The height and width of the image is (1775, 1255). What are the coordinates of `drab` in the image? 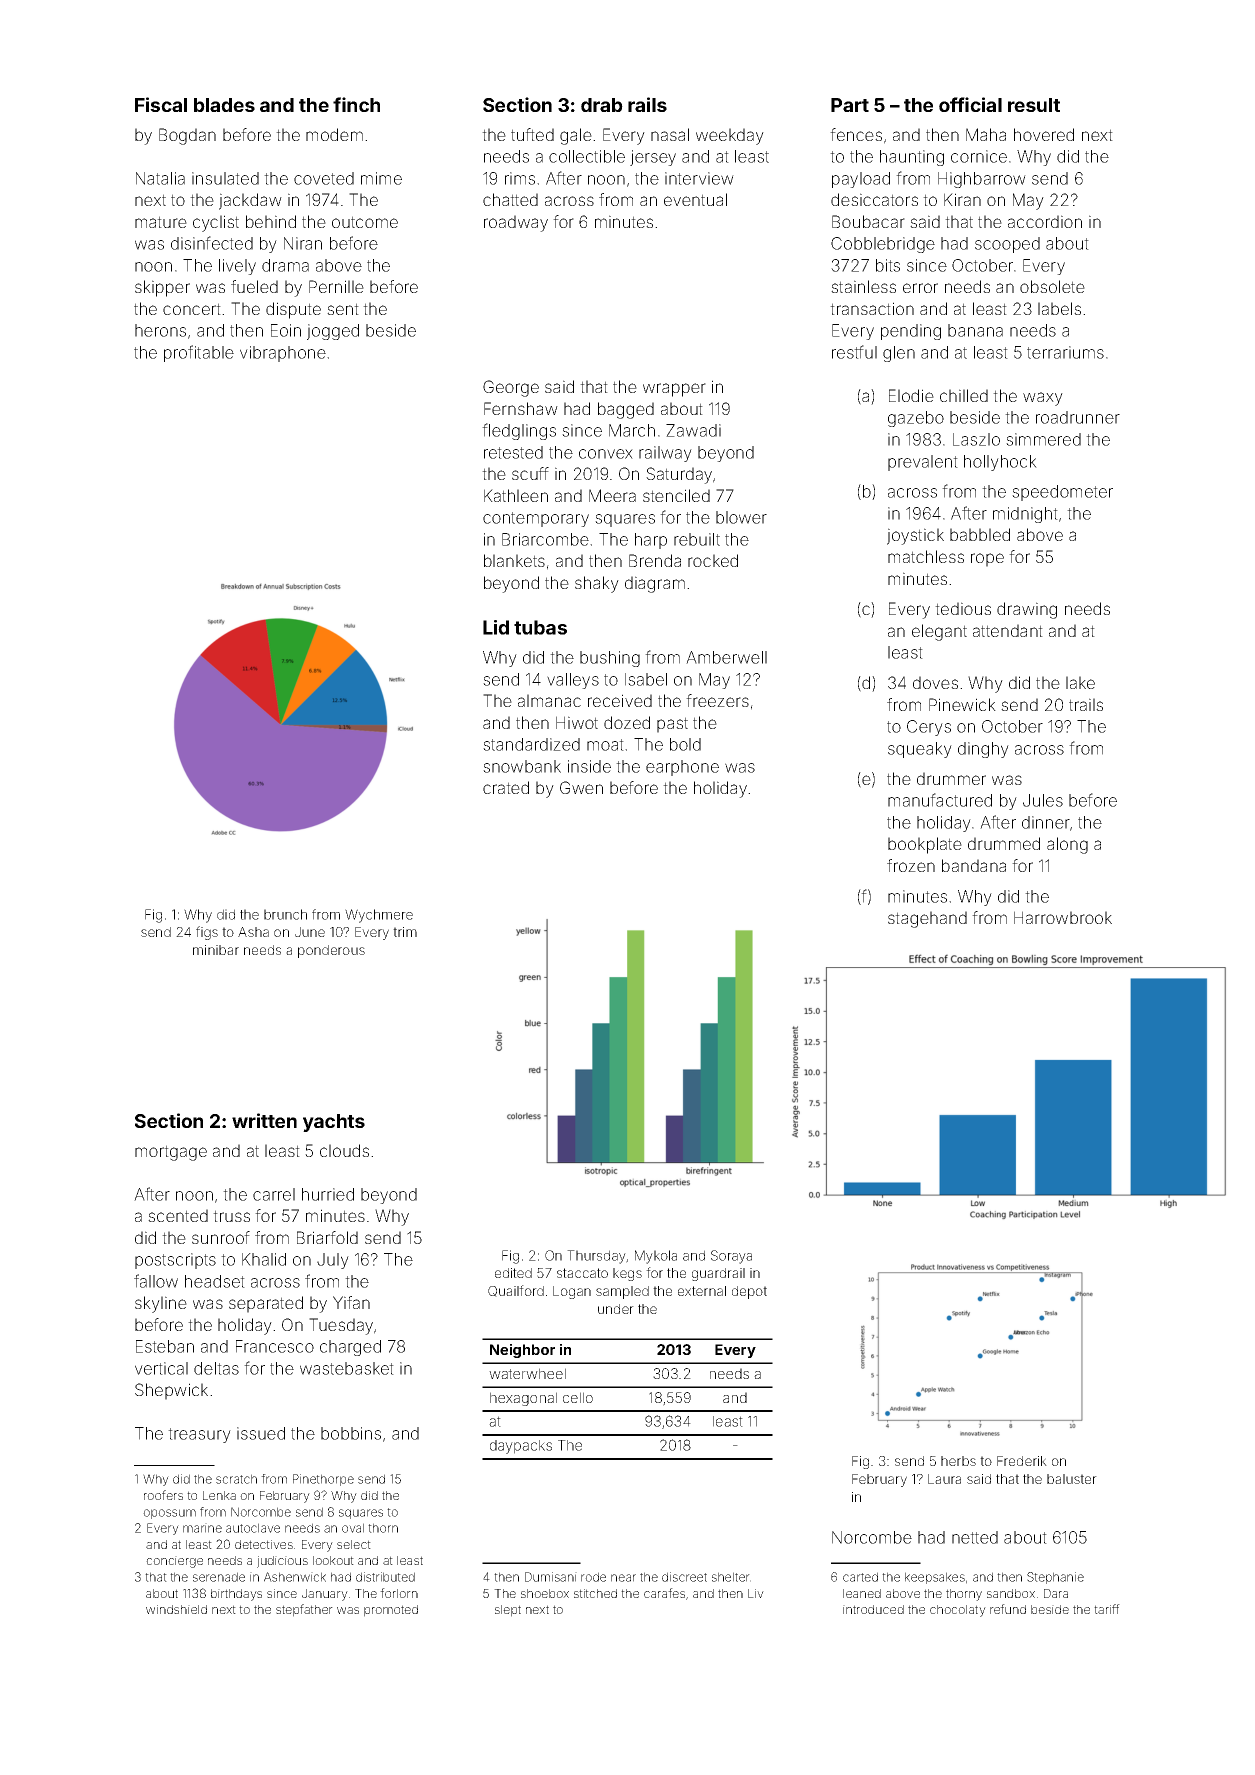 It's located at (602, 105).
